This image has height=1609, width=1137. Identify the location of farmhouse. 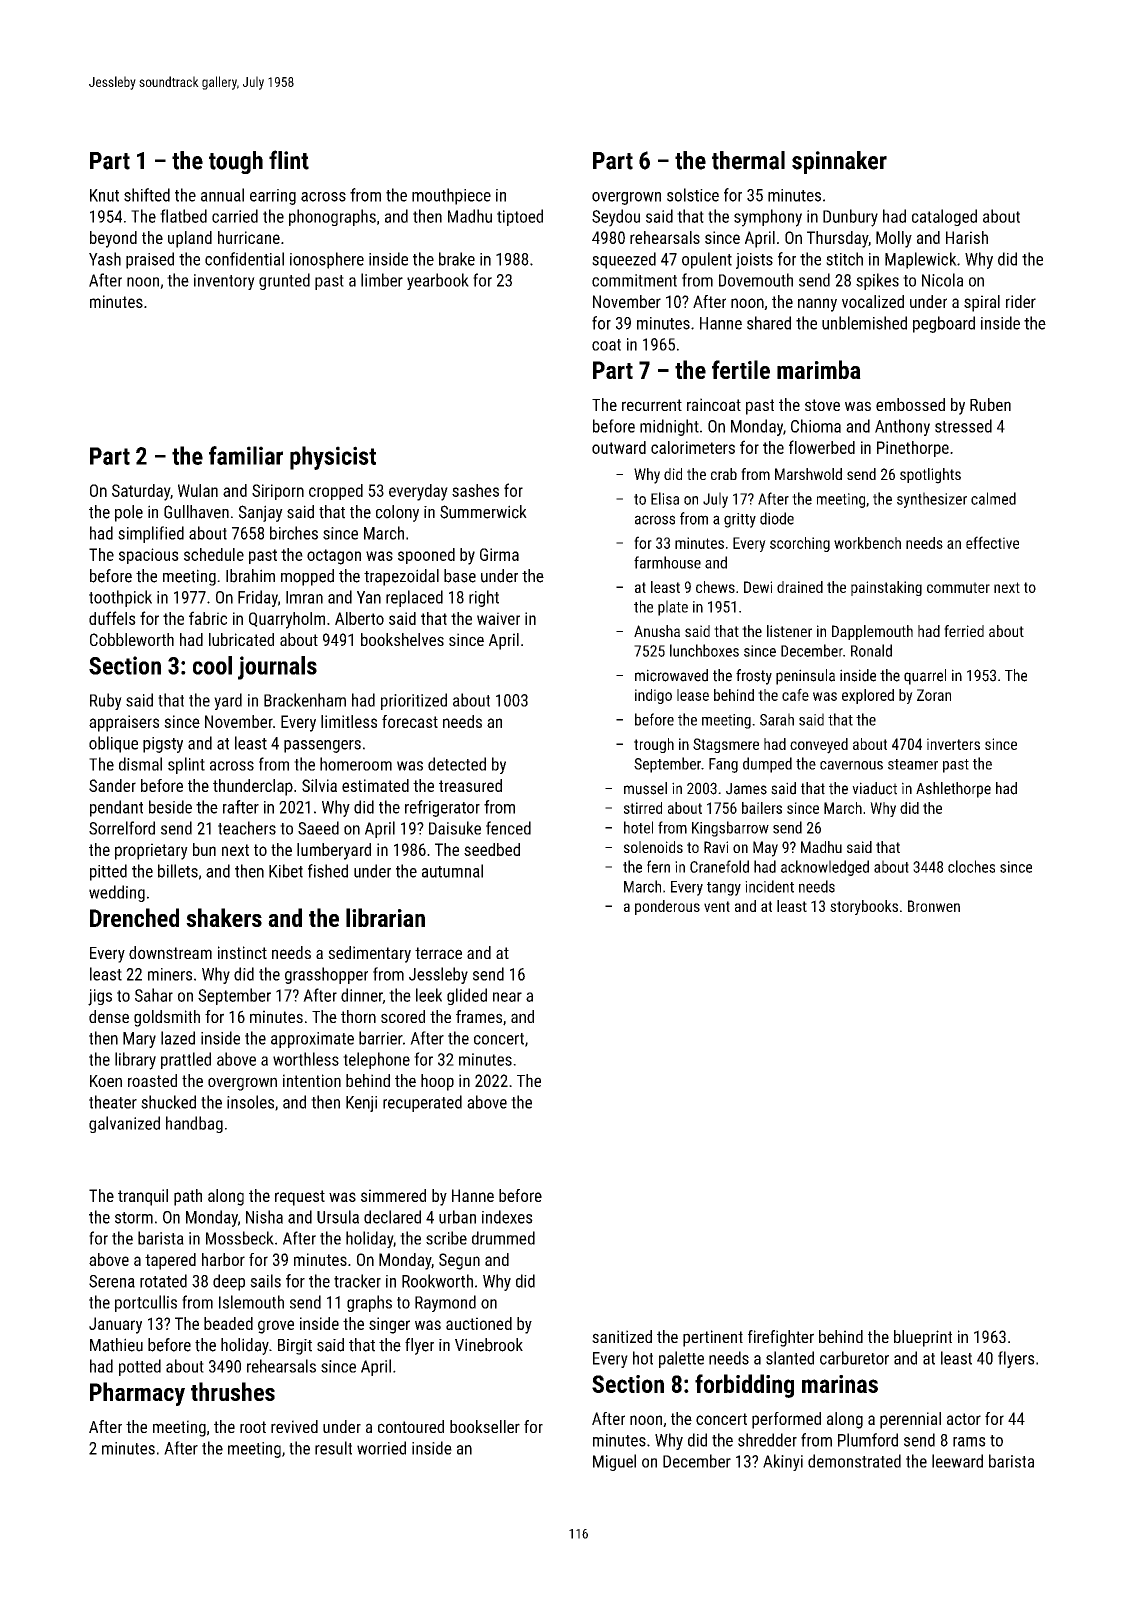
(667, 562).
